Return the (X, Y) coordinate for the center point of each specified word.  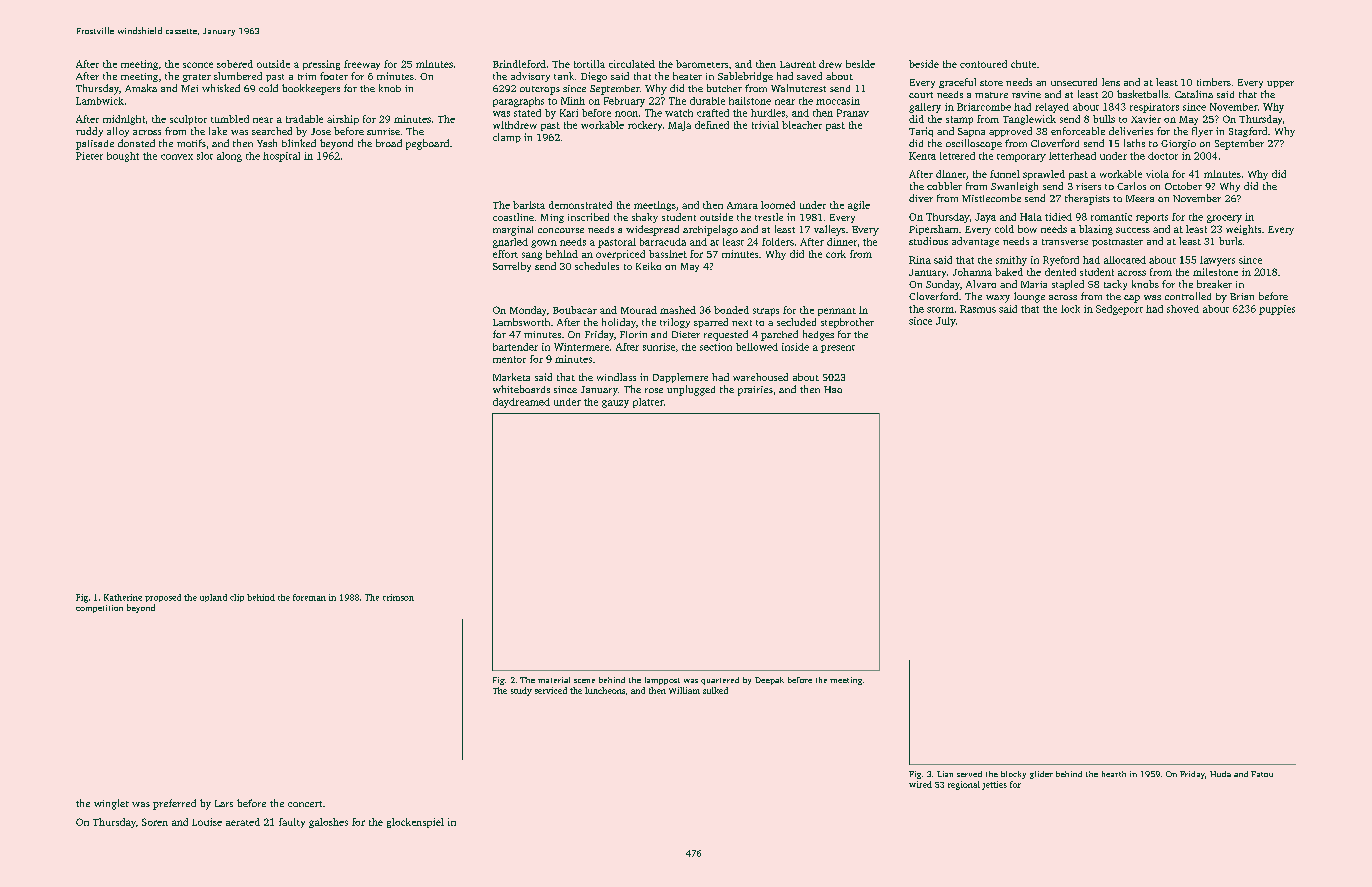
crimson (398, 597)
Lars (224, 803)
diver (921, 198)
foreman (309, 597)
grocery (1224, 219)
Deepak (769, 681)
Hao (833, 389)
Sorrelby (512, 267)
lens (1111, 82)
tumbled (230, 119)
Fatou (1262, 774)
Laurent (798, 64)
